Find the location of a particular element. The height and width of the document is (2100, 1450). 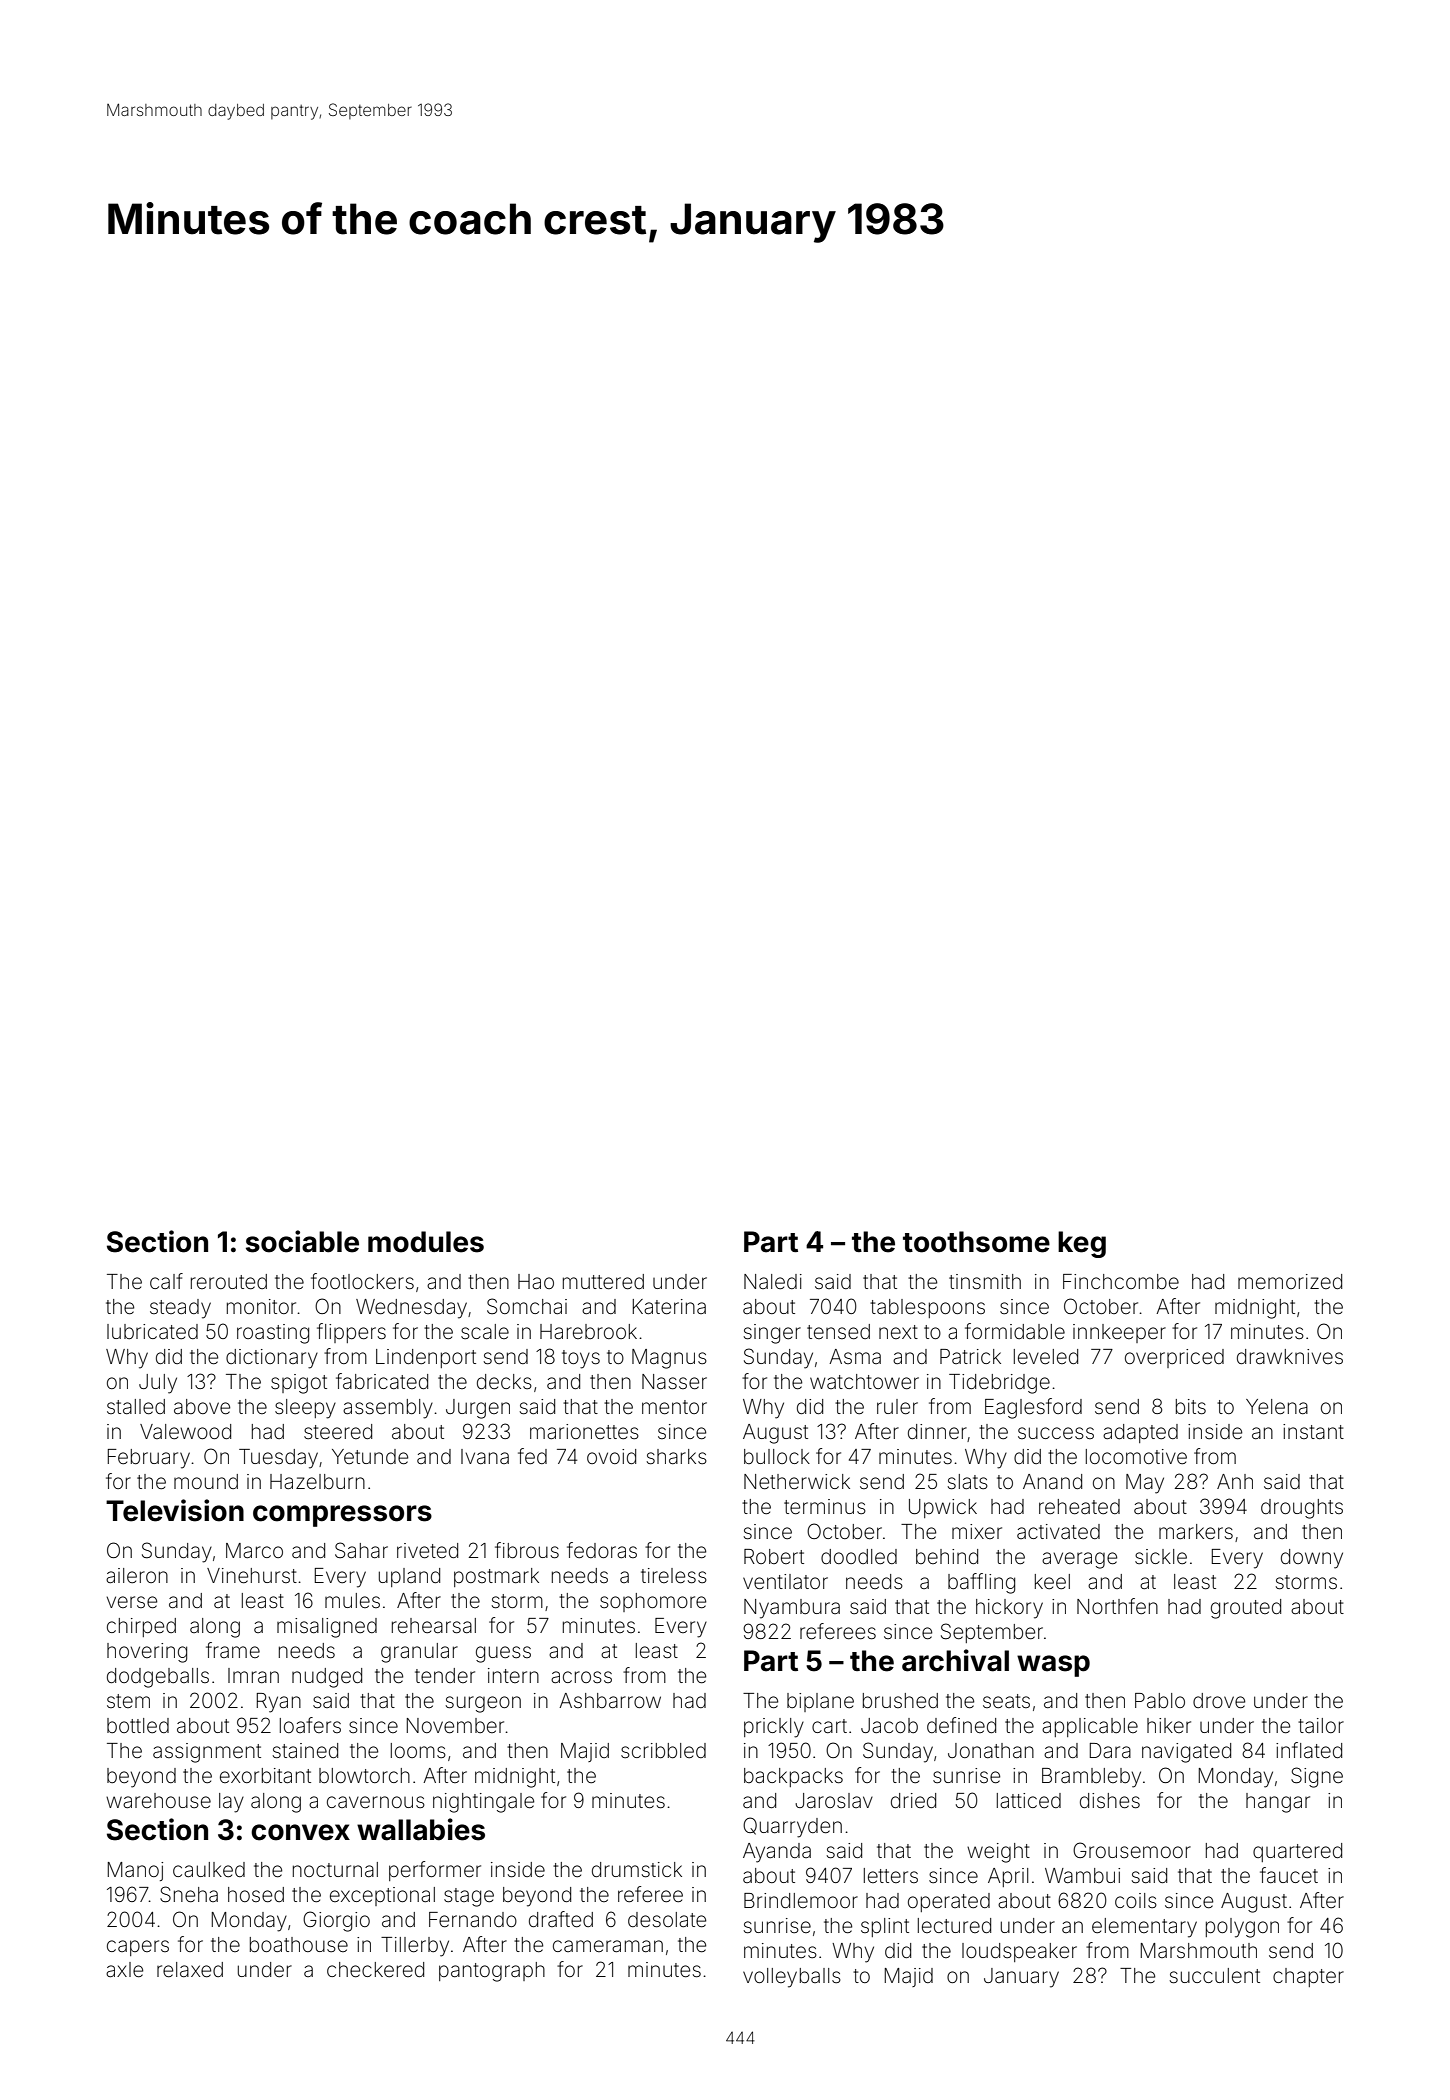

sociable is located at coordinates (302, 1241).
